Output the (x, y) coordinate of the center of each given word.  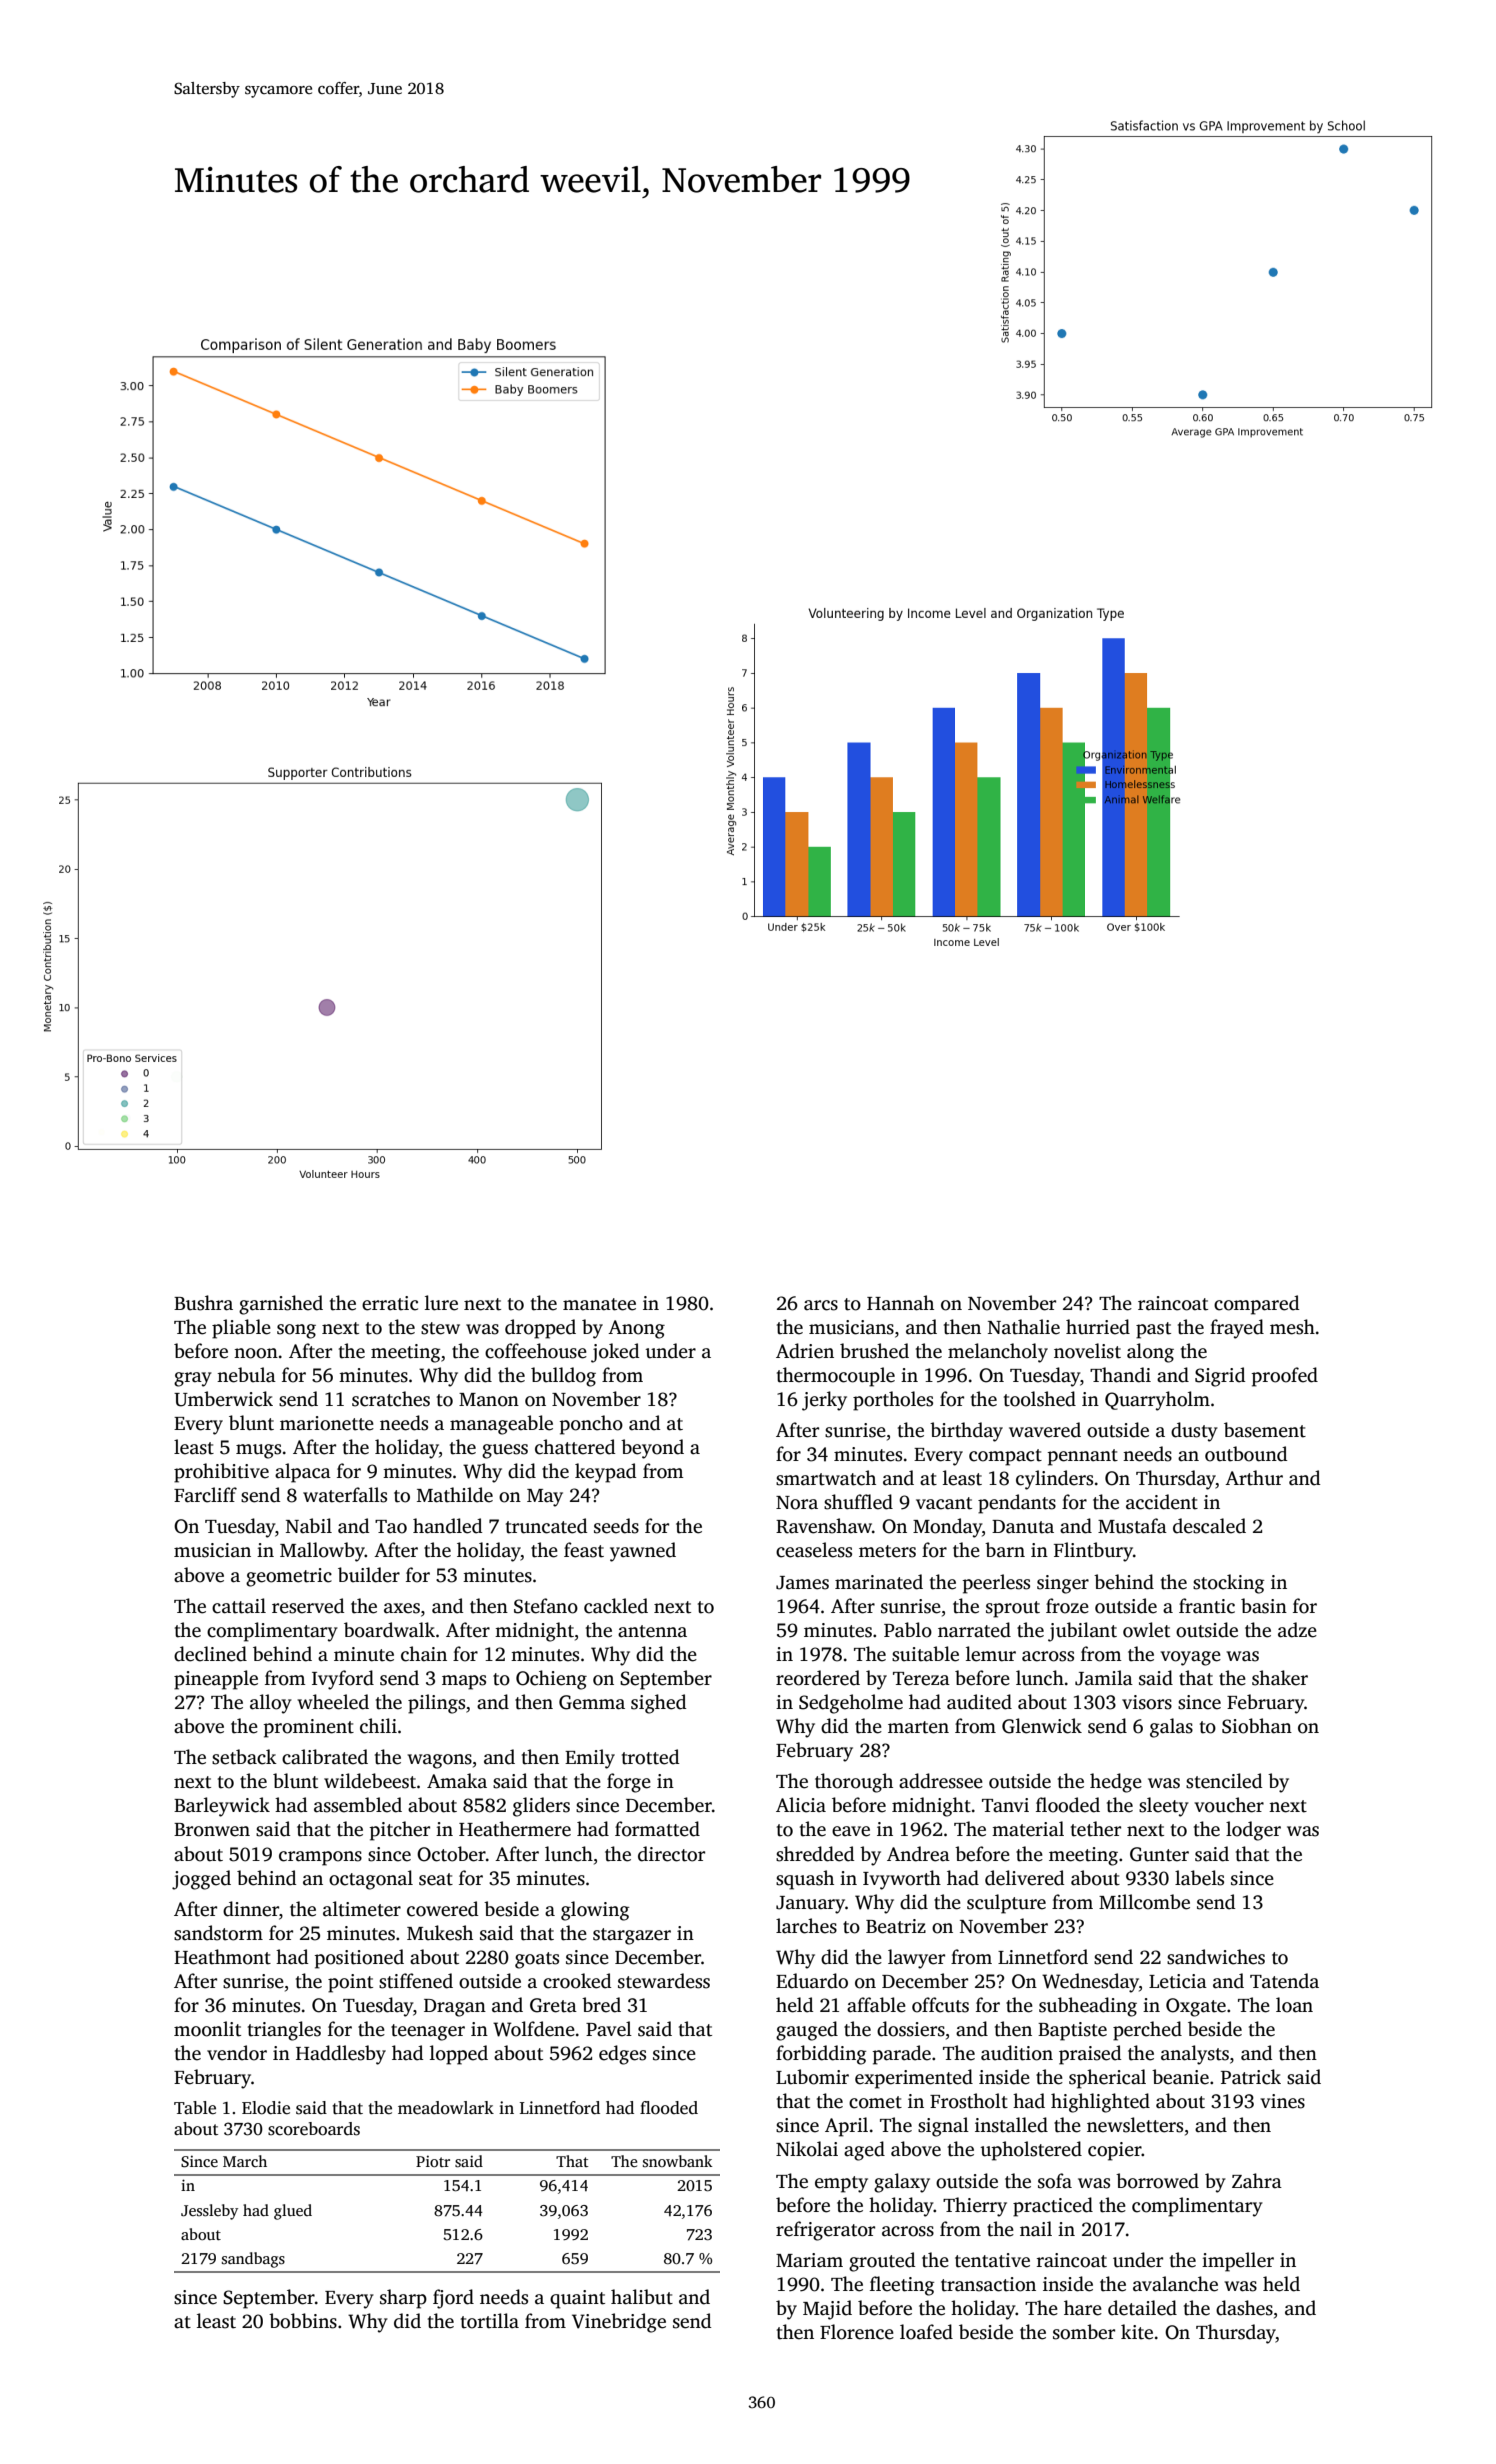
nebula (246, 1375)
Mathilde (455, 1495)
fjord (453, 2299)
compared (1256, 1305)
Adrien (805, 1351)
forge (629, 1783)
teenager (428, 2032)
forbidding (821, 2055)
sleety (1164, 1807)
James (802, 1583)
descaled (1209, 1526)
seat (436, 1879)
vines (1282, 2101)
